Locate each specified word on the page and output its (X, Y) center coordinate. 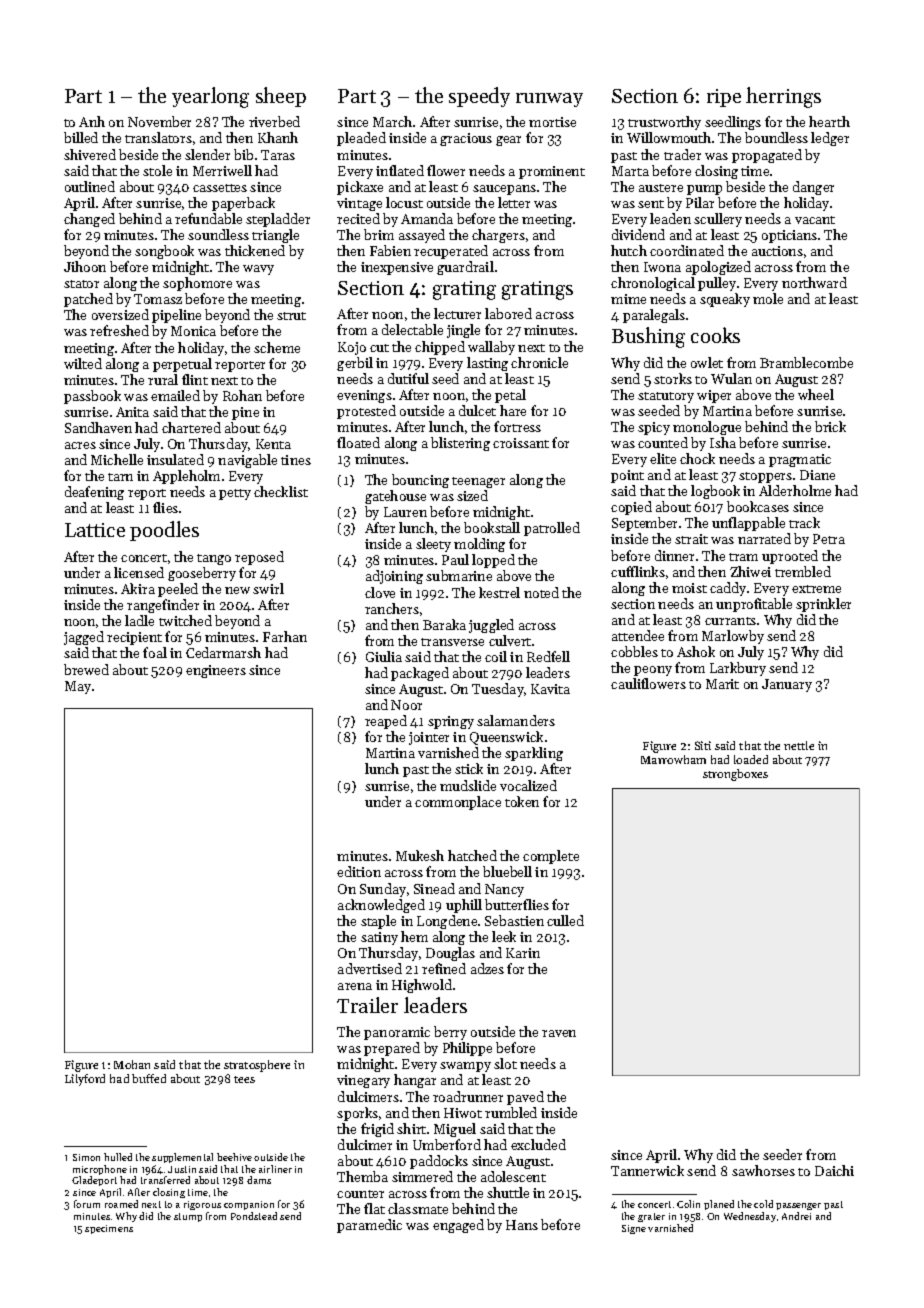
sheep (281, 97)
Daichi (834, 1170)
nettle (799, 745)
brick (830, 426)
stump (188, 1217)
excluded (538, 1144)
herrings (783, 97)
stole (157, 170)
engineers (216, 671)
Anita (132, 412)
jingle (463, 331)
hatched (472, 855)
